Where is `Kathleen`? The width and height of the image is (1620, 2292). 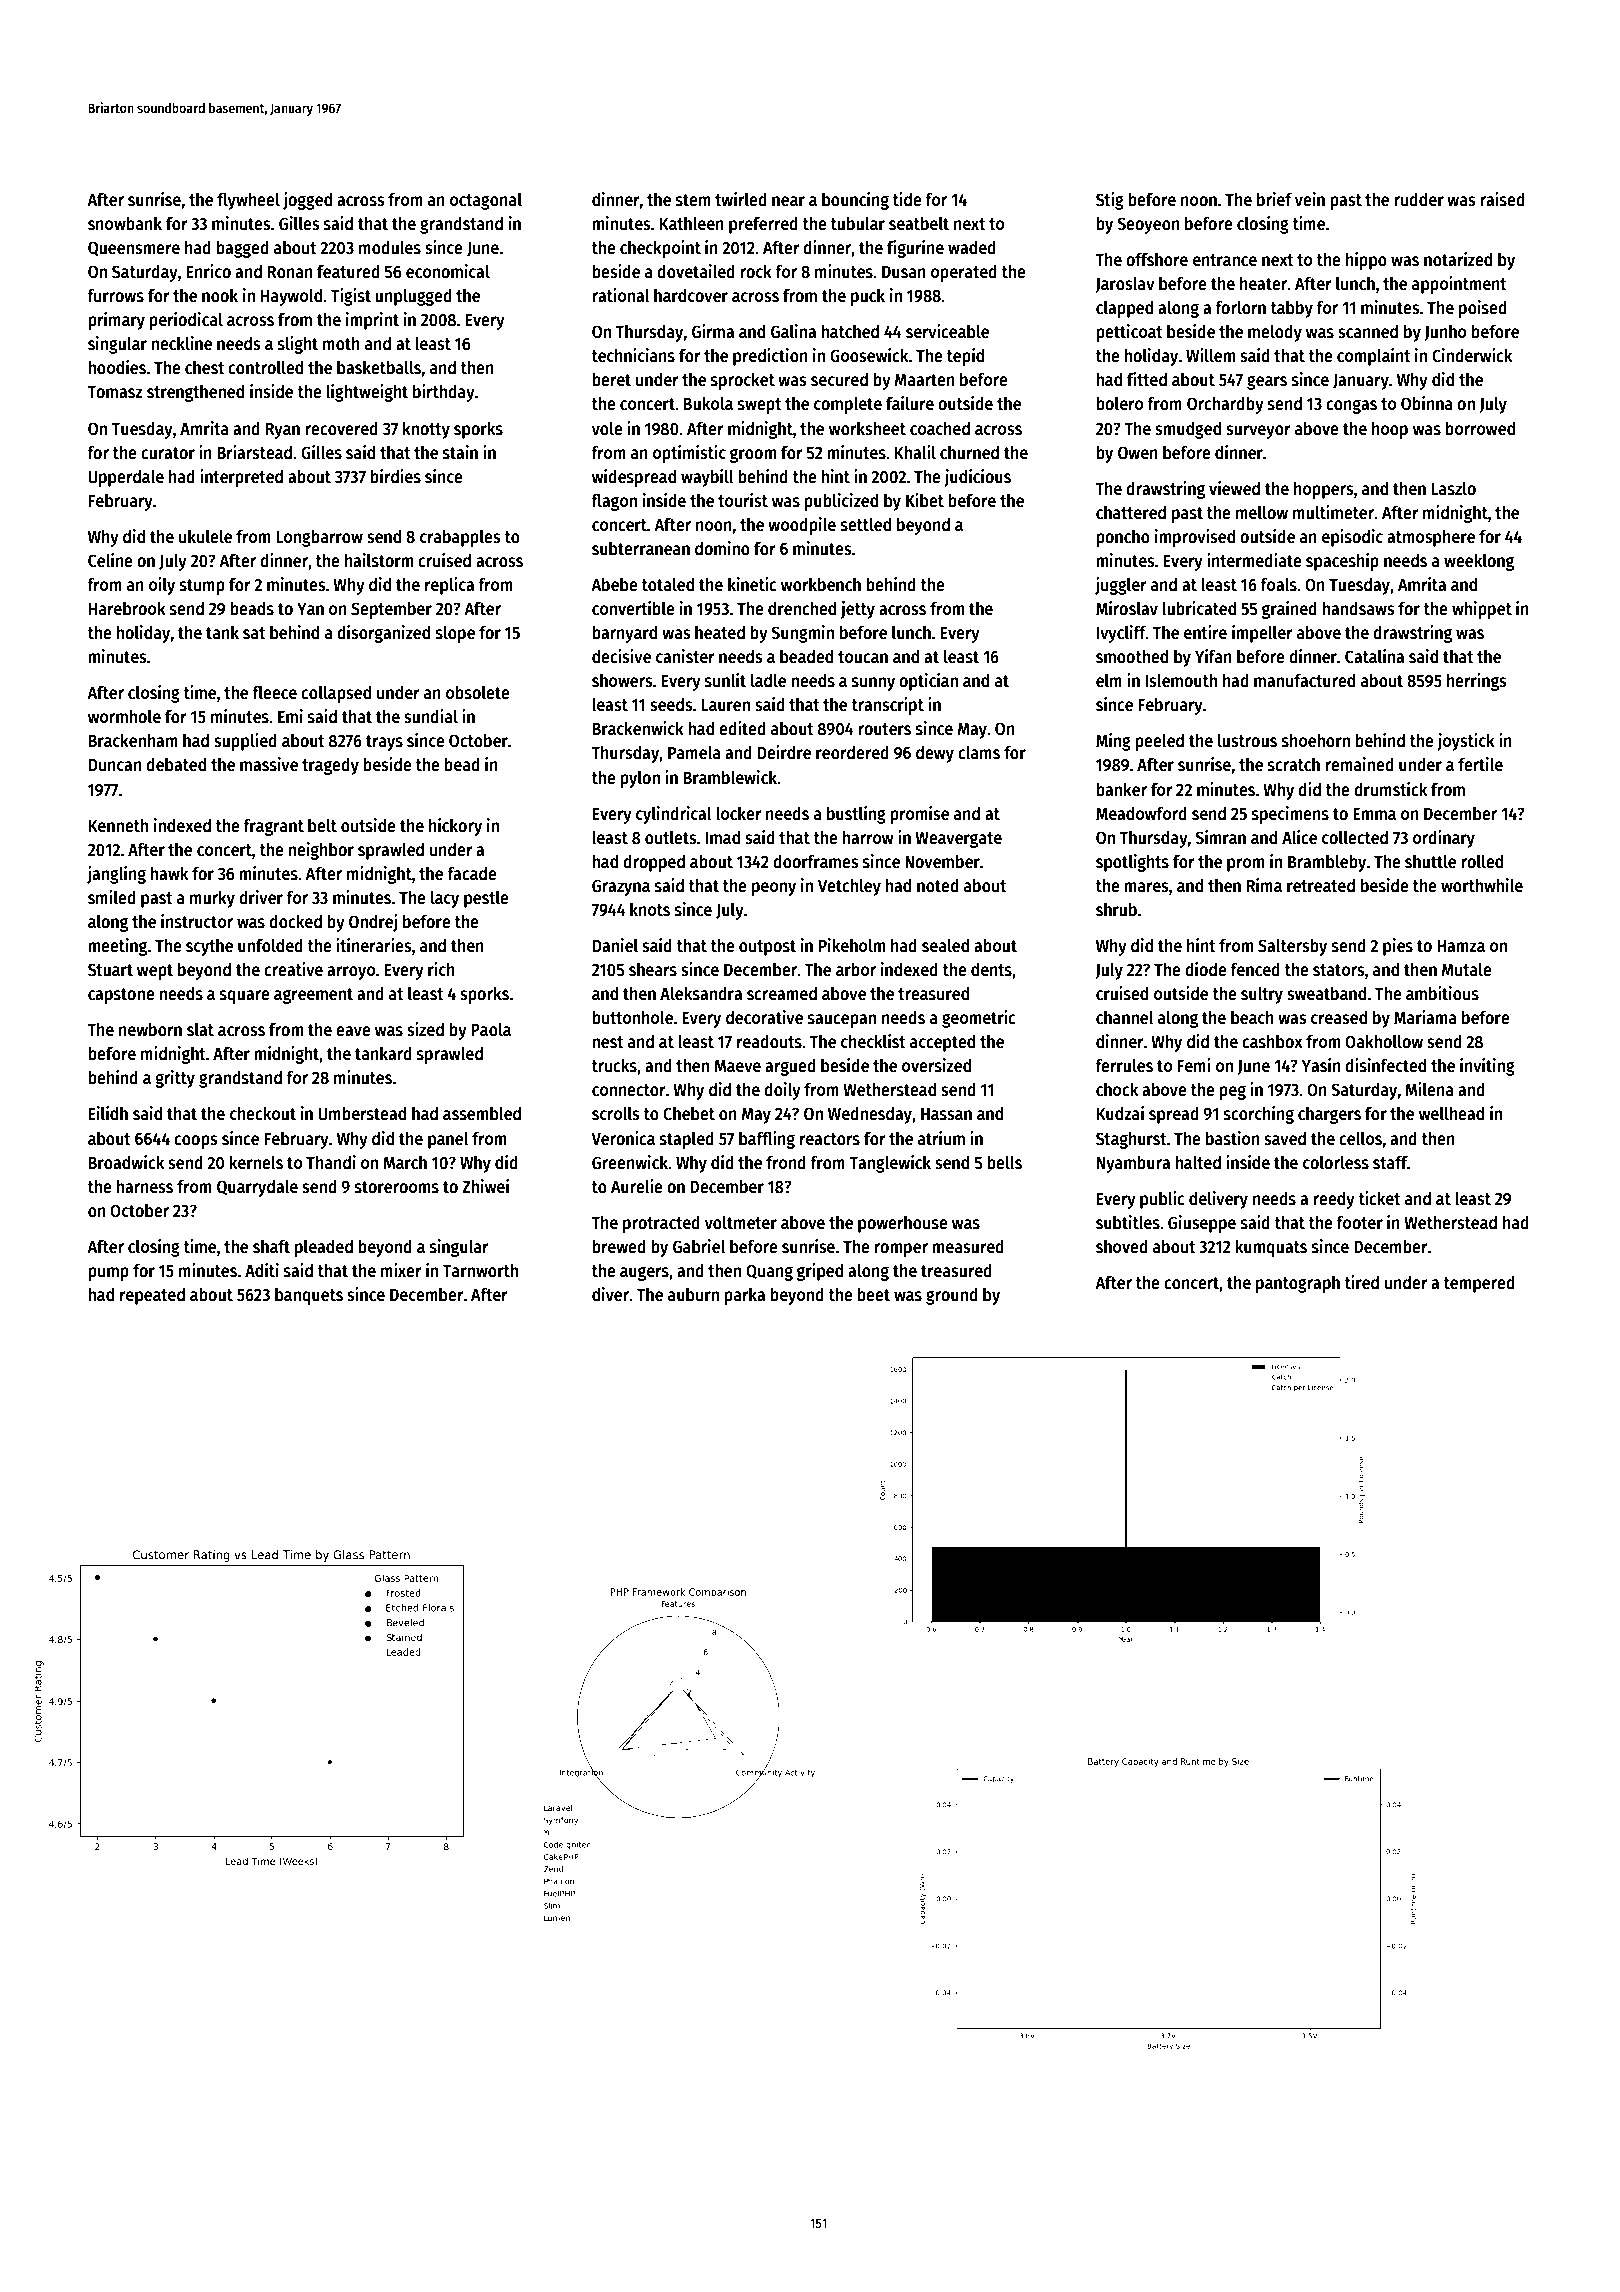
Kathleen is located at coordinates (692, 223).
